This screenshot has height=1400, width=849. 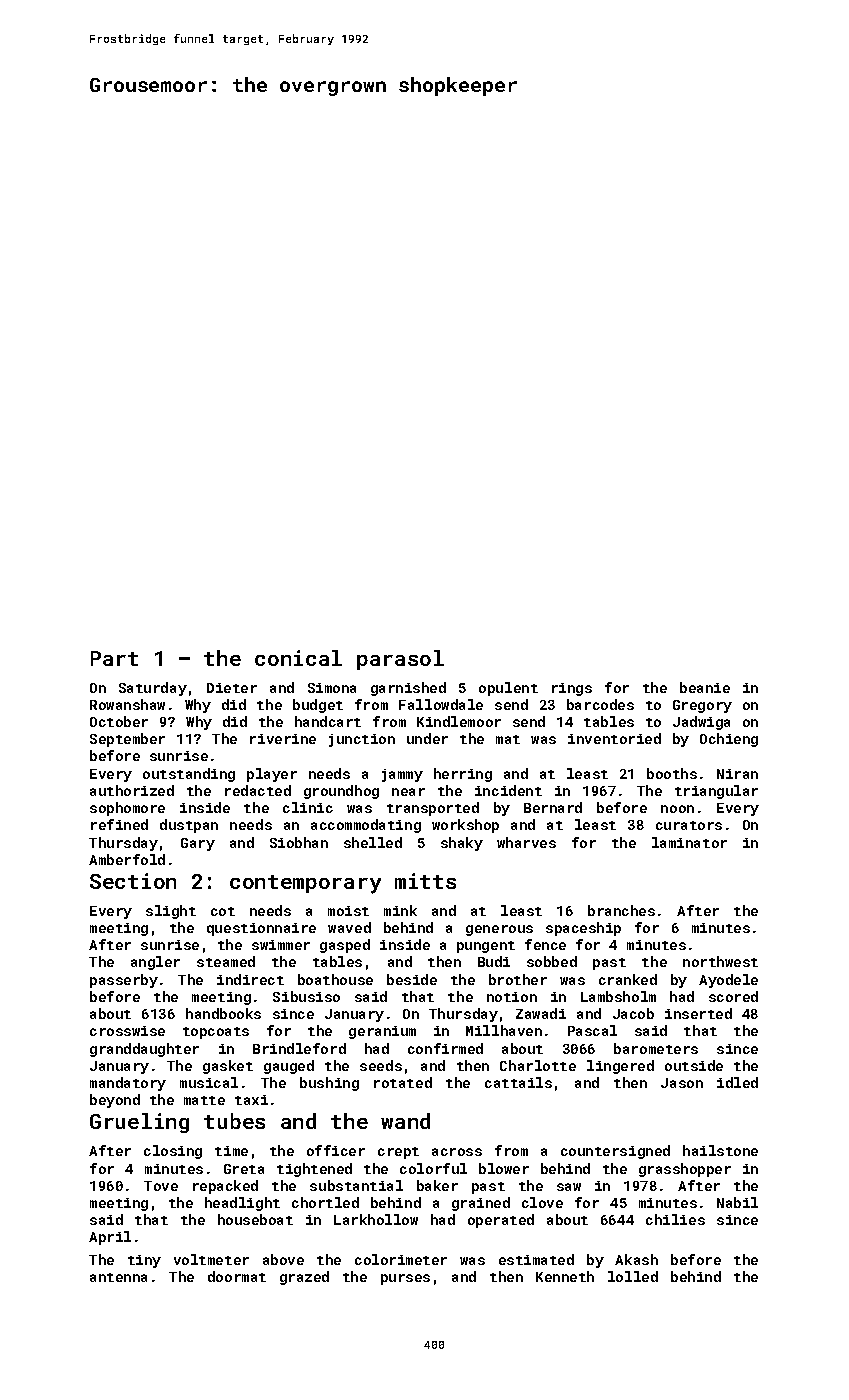 I want to click on substantial, so click(x=356, y=1185).
